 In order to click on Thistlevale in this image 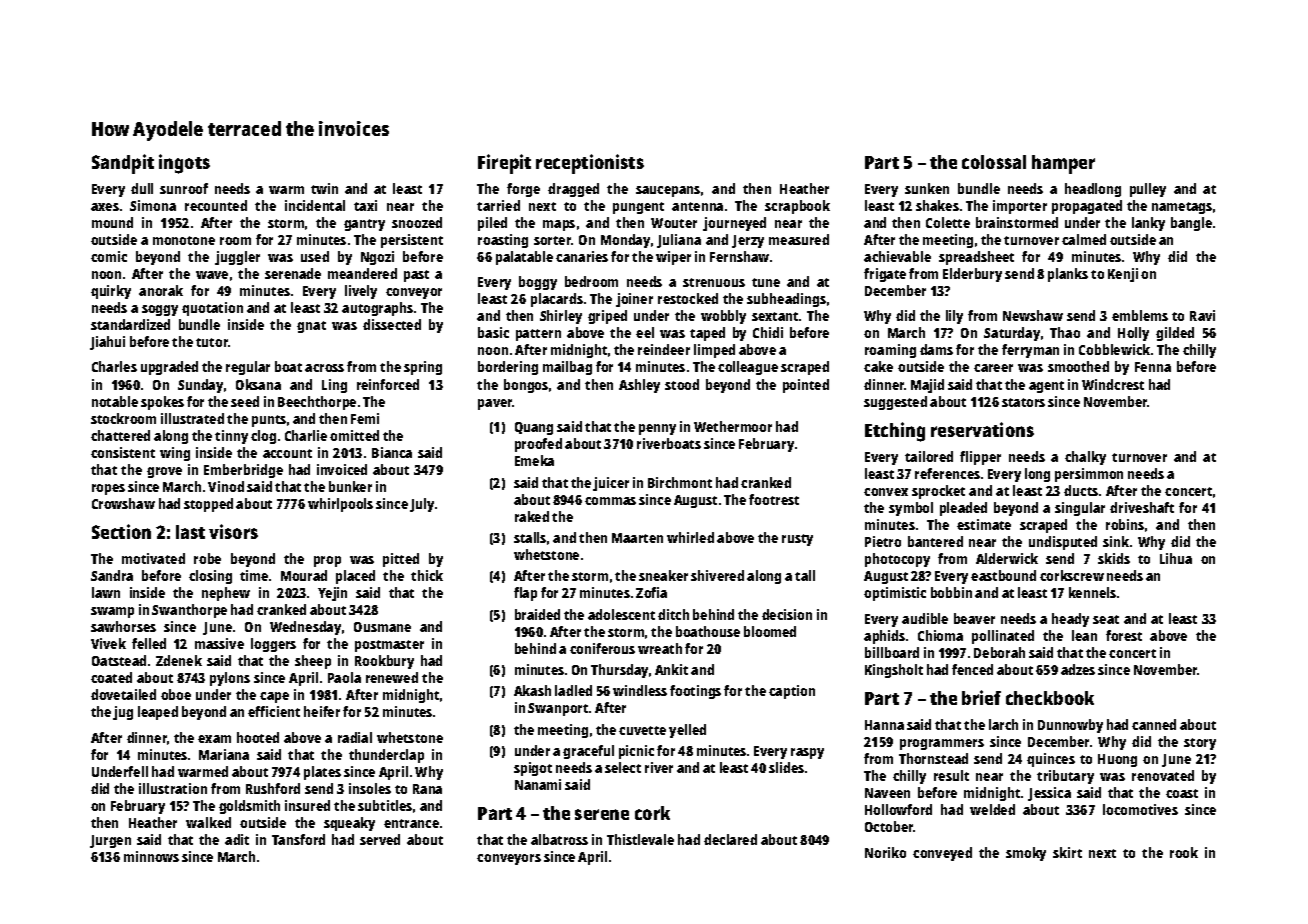, I will do `click(640, 839)`.
